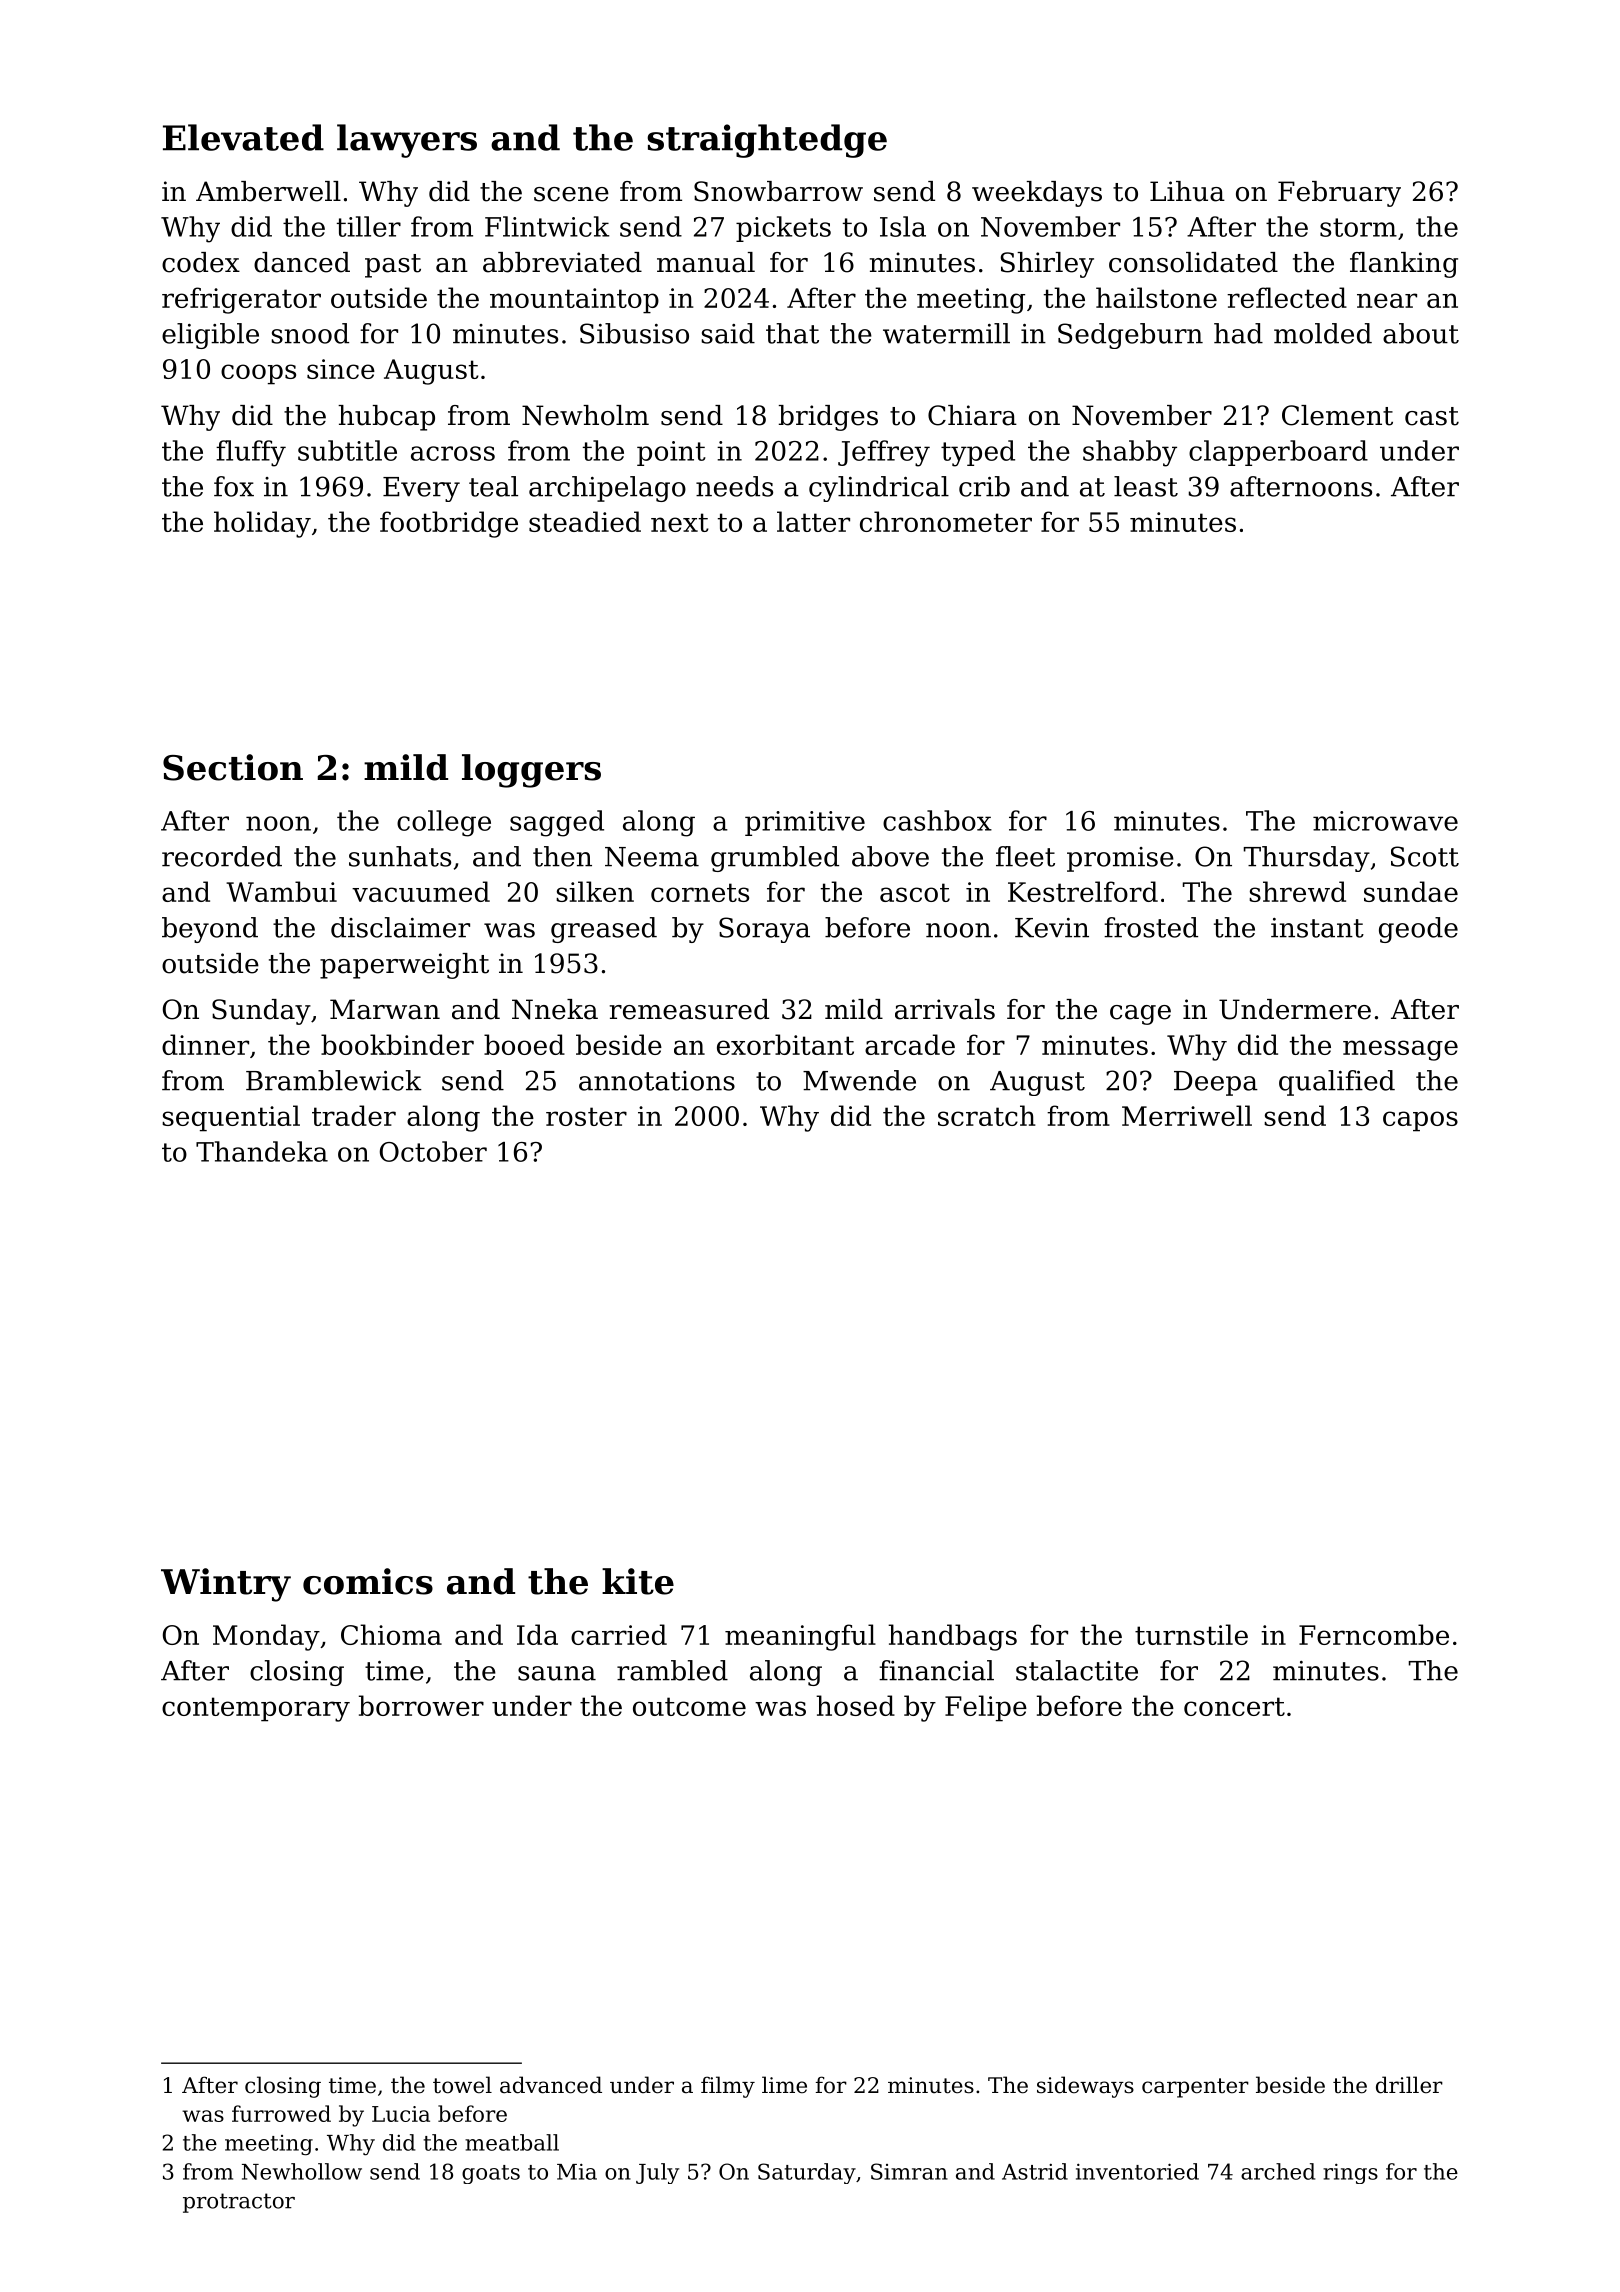 The image size is (1620, 2292). What do you see at coordinates (407, 141) in the document?
I see `lawyers` at bounding box center [407, 141].
